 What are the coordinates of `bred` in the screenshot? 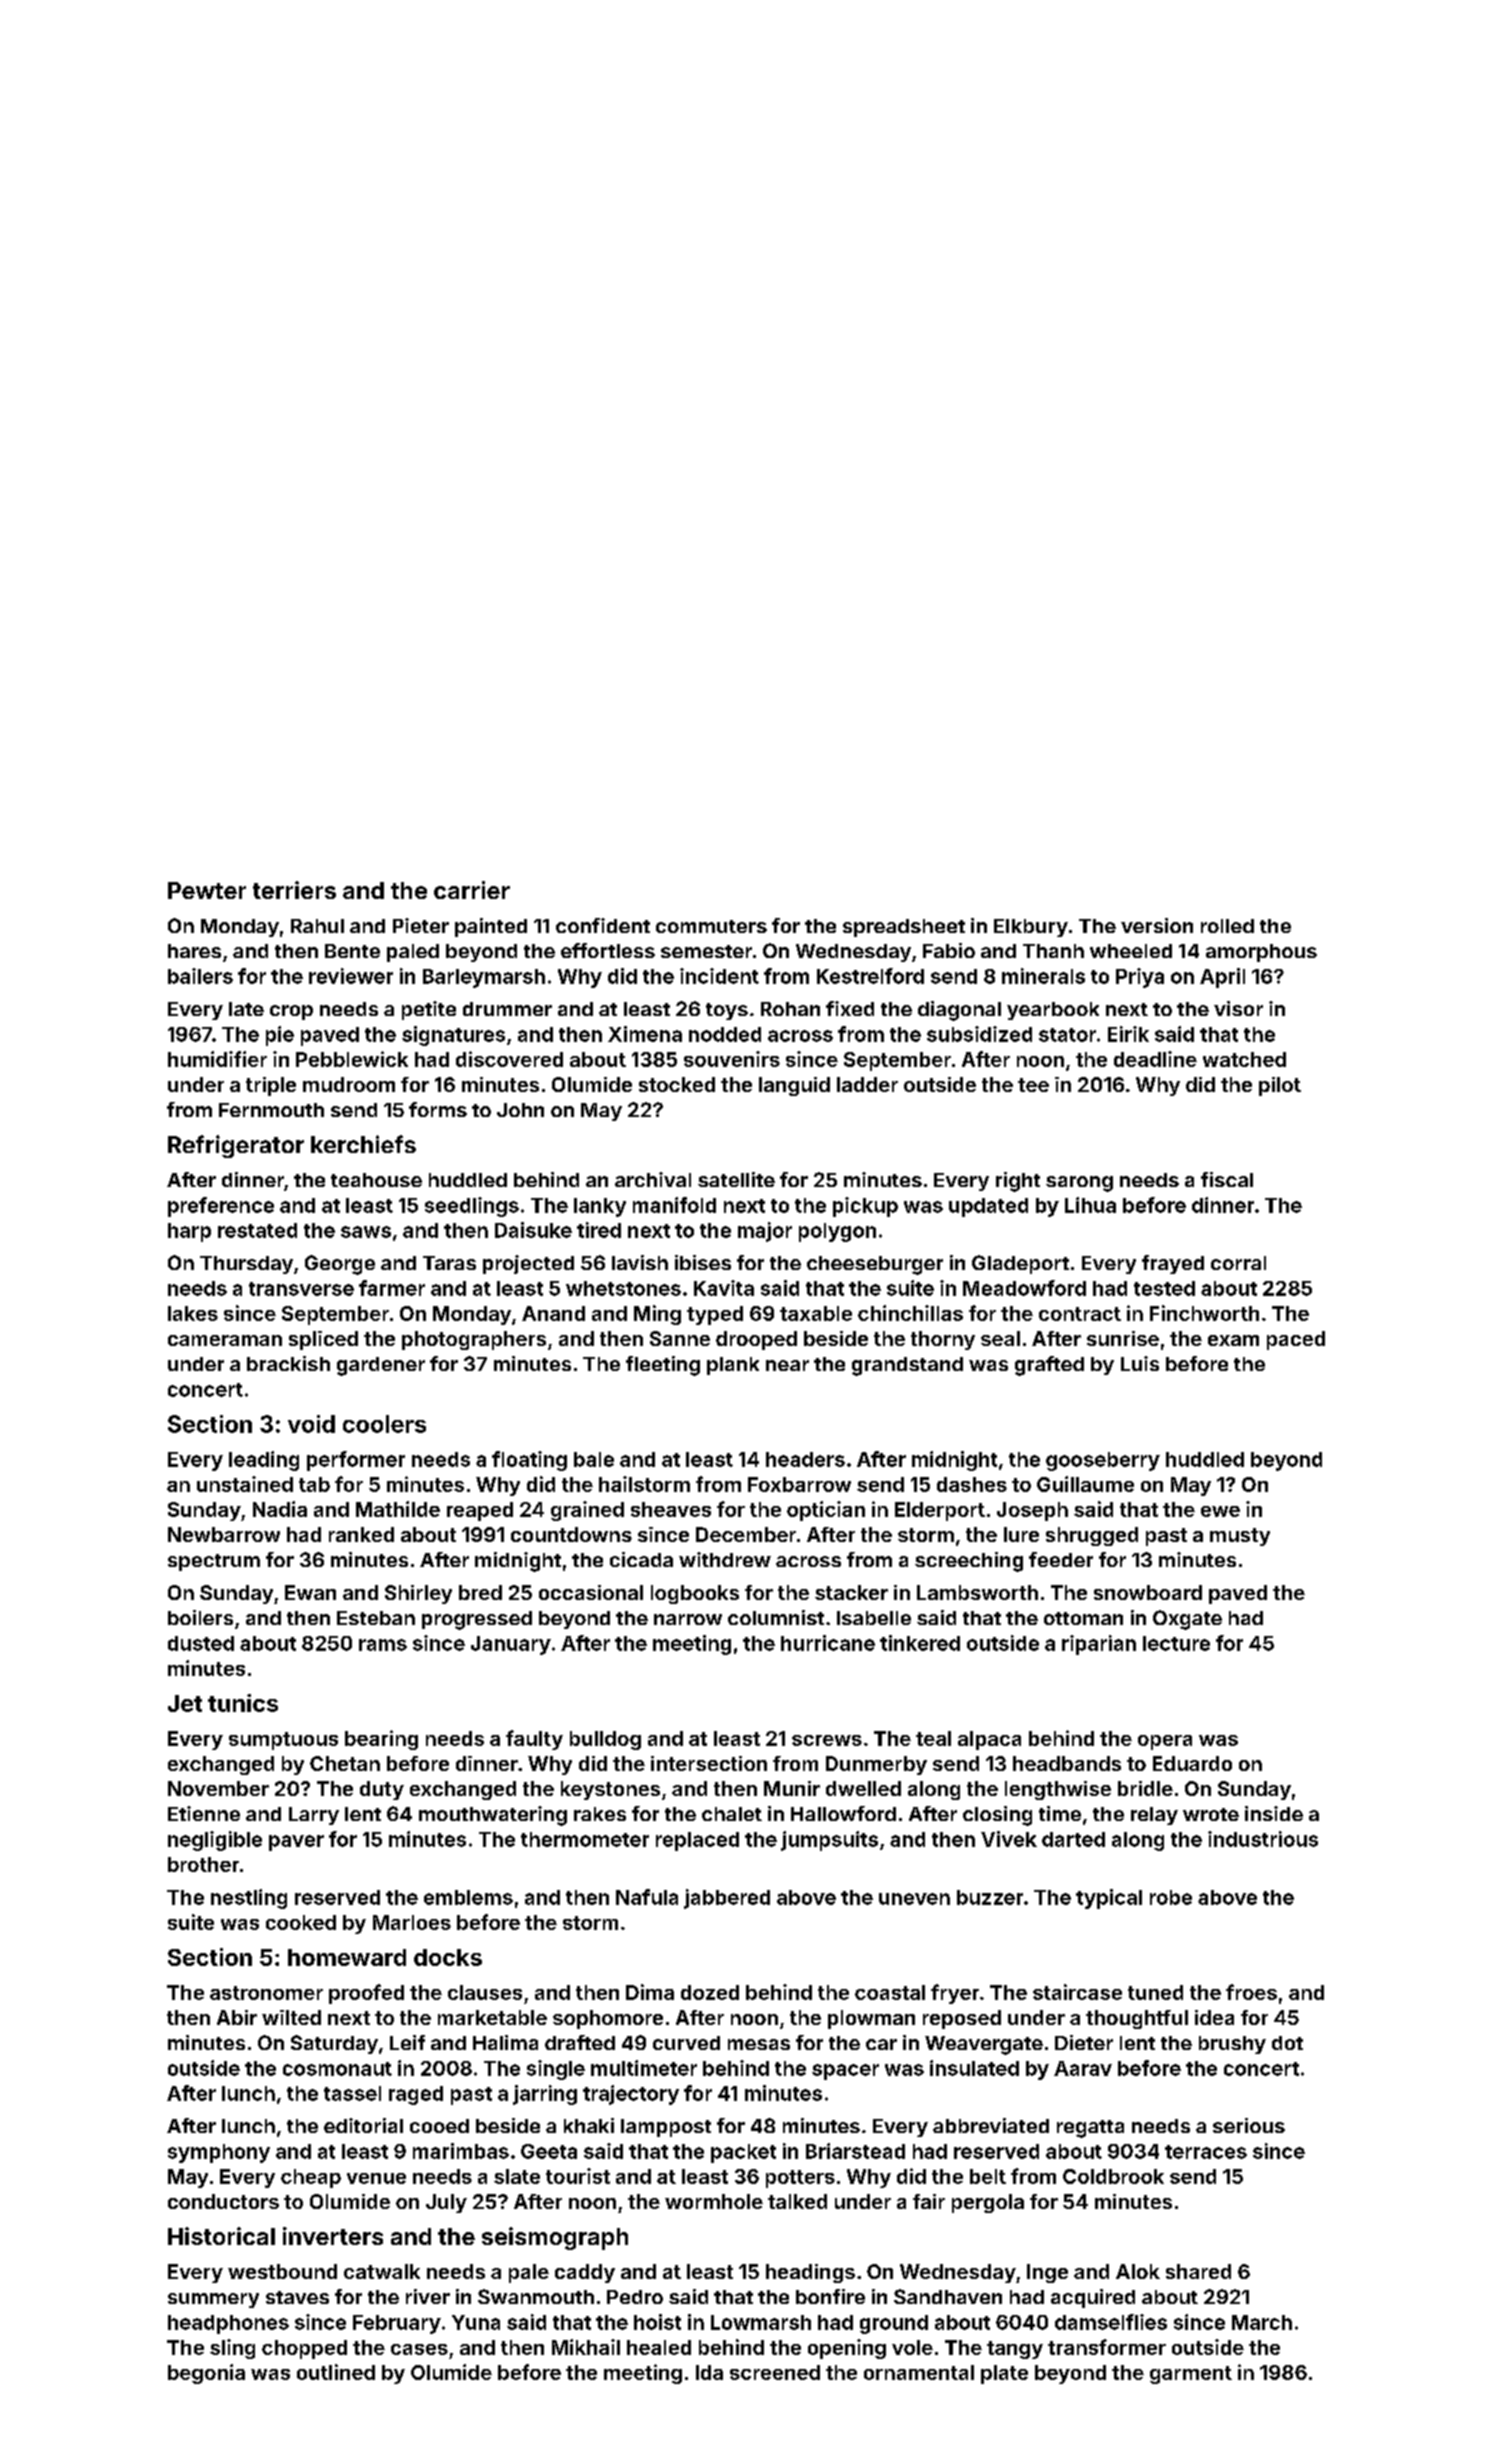 It's located at (480, 1592).
